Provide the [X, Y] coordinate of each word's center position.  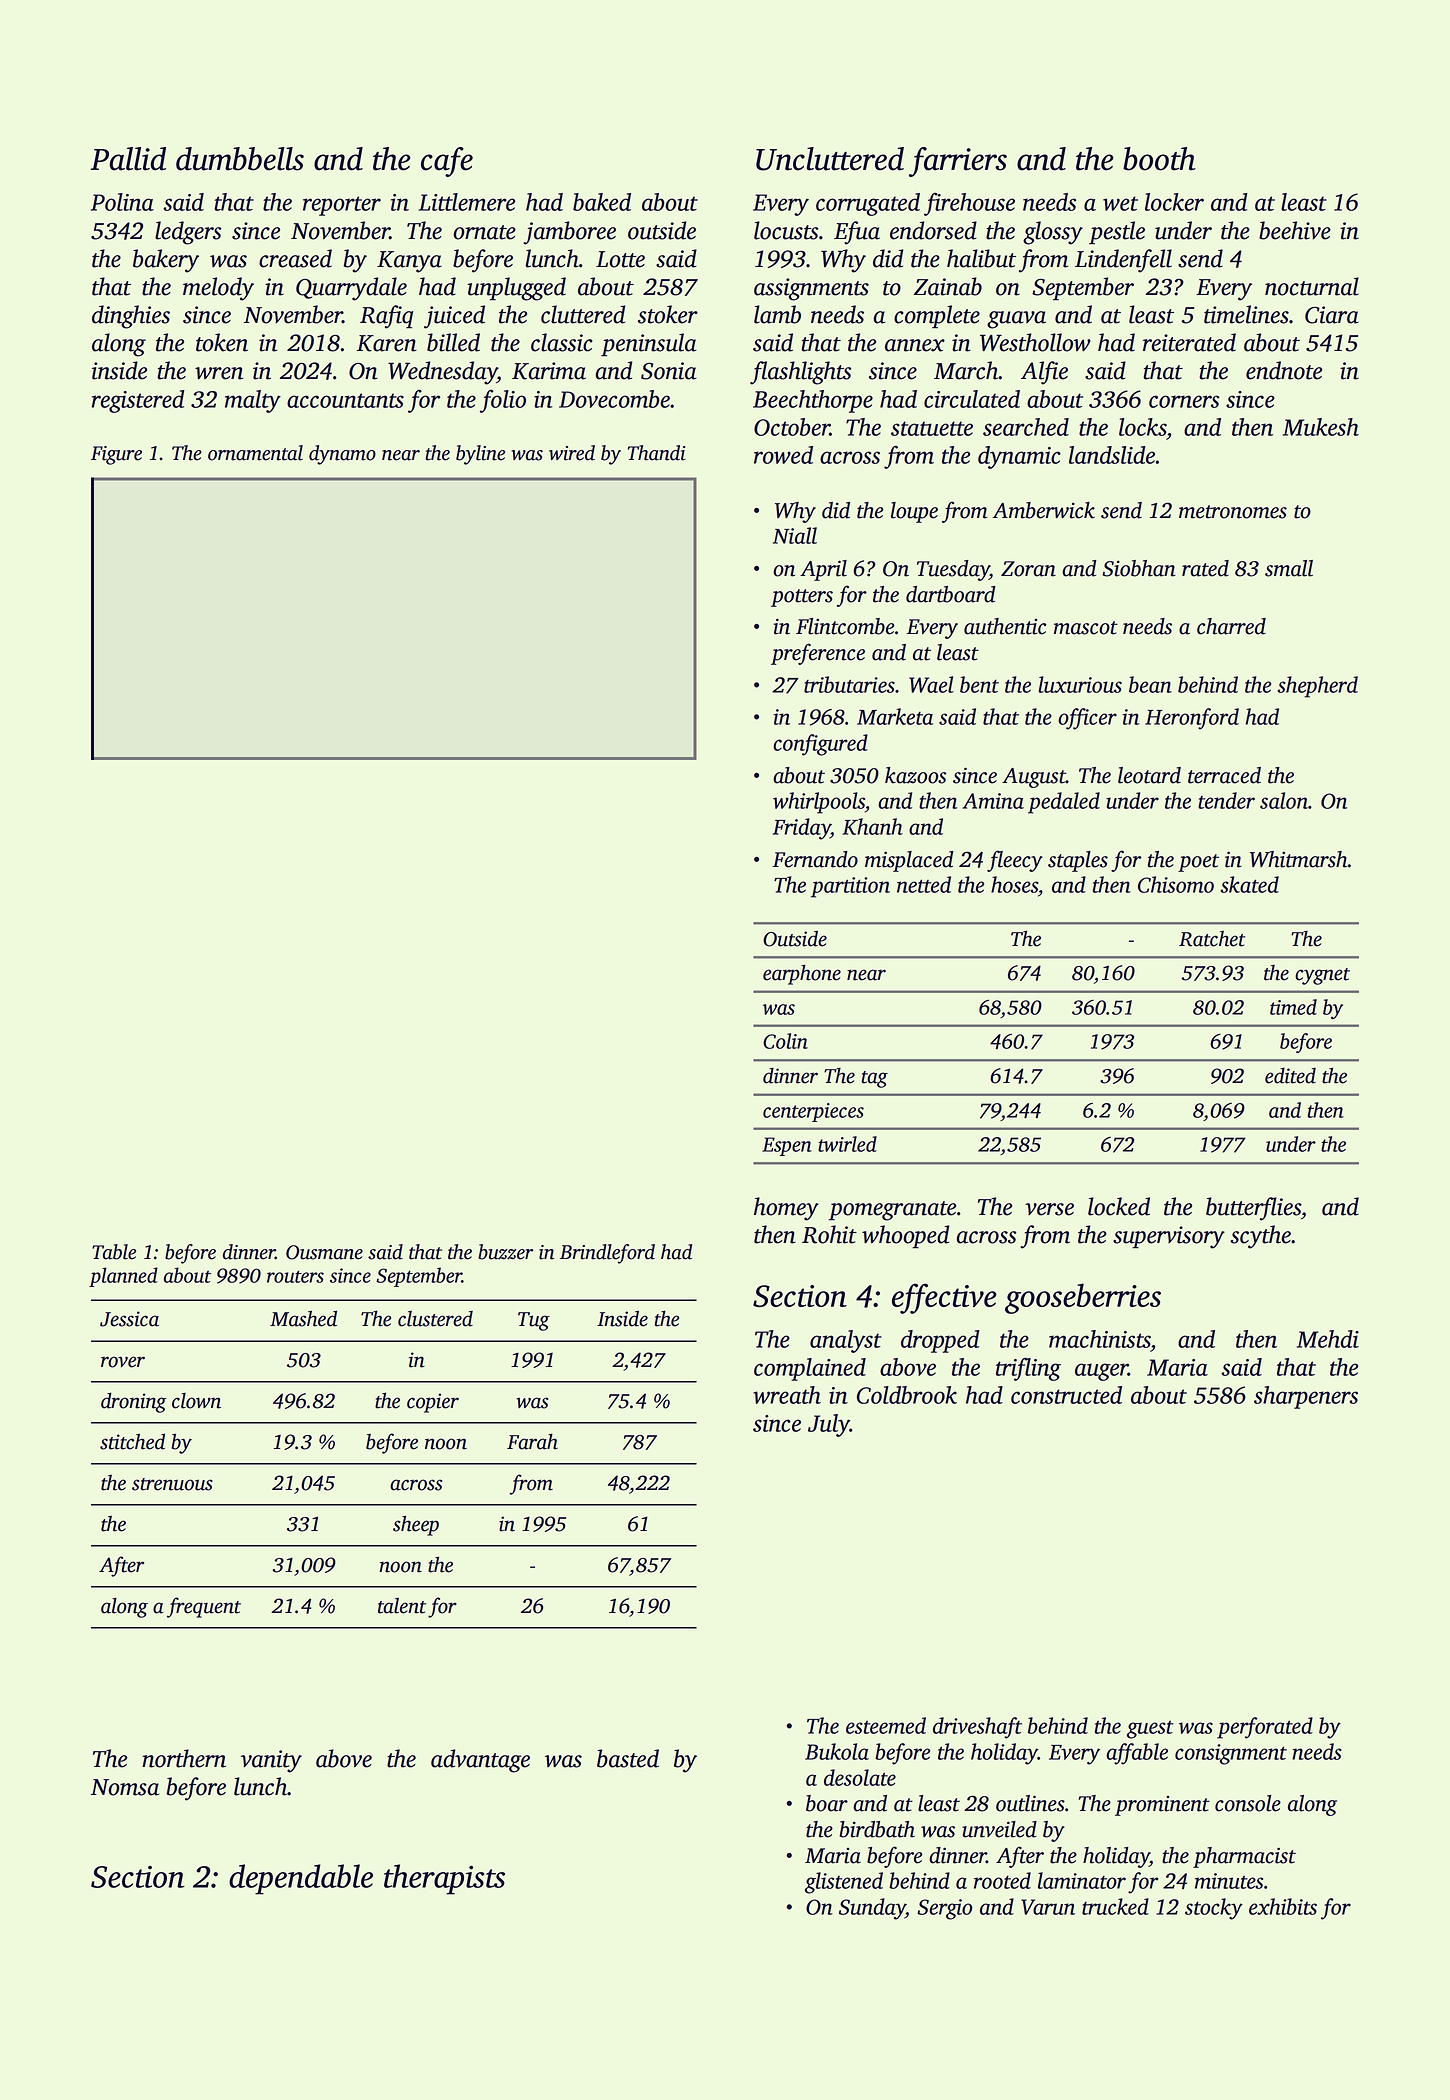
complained [810, 1369]
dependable [301, 1879]
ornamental [255, 453]
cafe [447, 162]
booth [1159, 159]
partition [850, 887]
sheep [416, 1525]
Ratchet [1212, 939]
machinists [1100, 1339]
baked [602, 202]
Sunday [872, 1909]
